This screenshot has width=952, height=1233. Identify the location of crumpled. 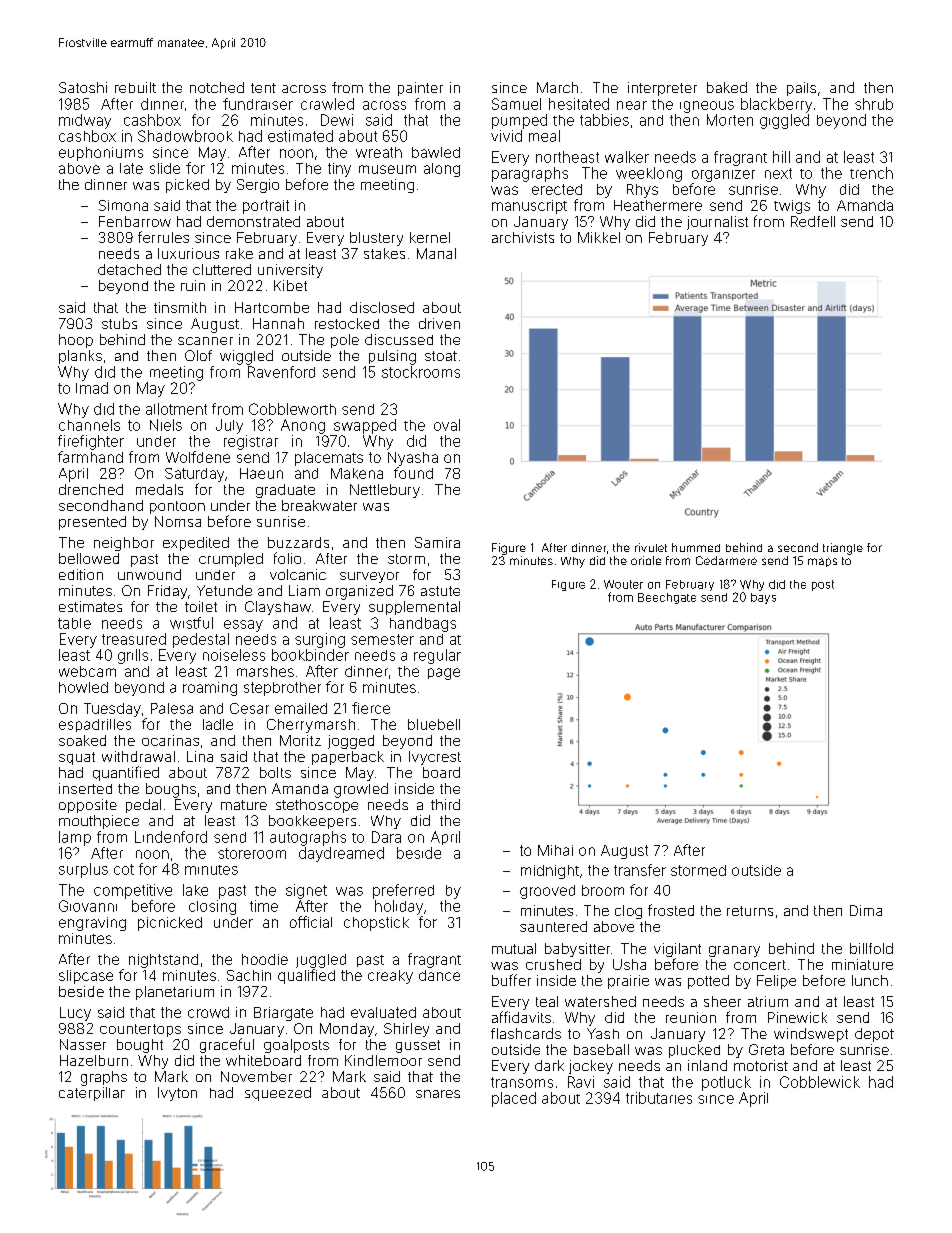
(231, 560).
